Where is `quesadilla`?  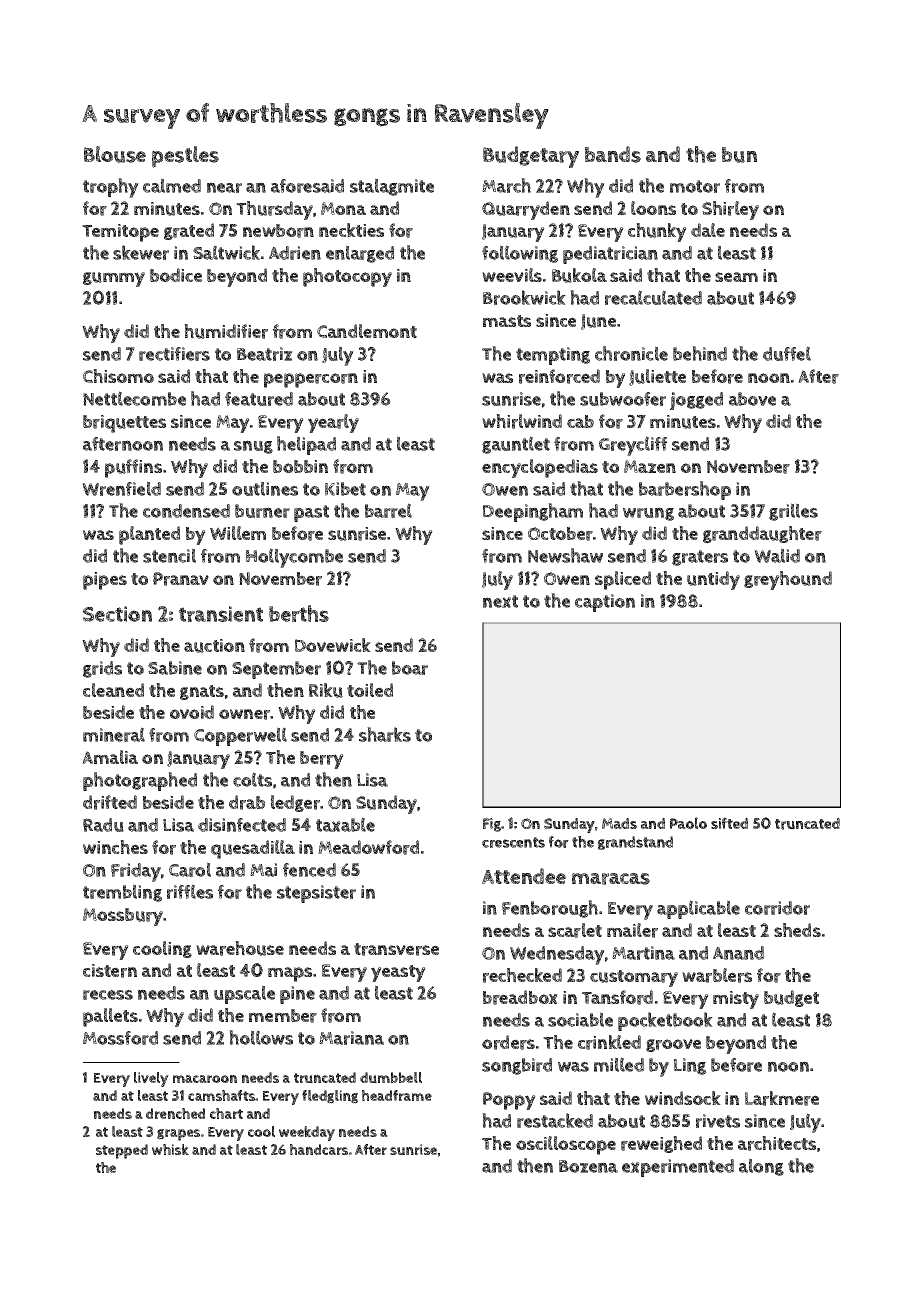 quesadilla is located at coordinates (253, 849).
